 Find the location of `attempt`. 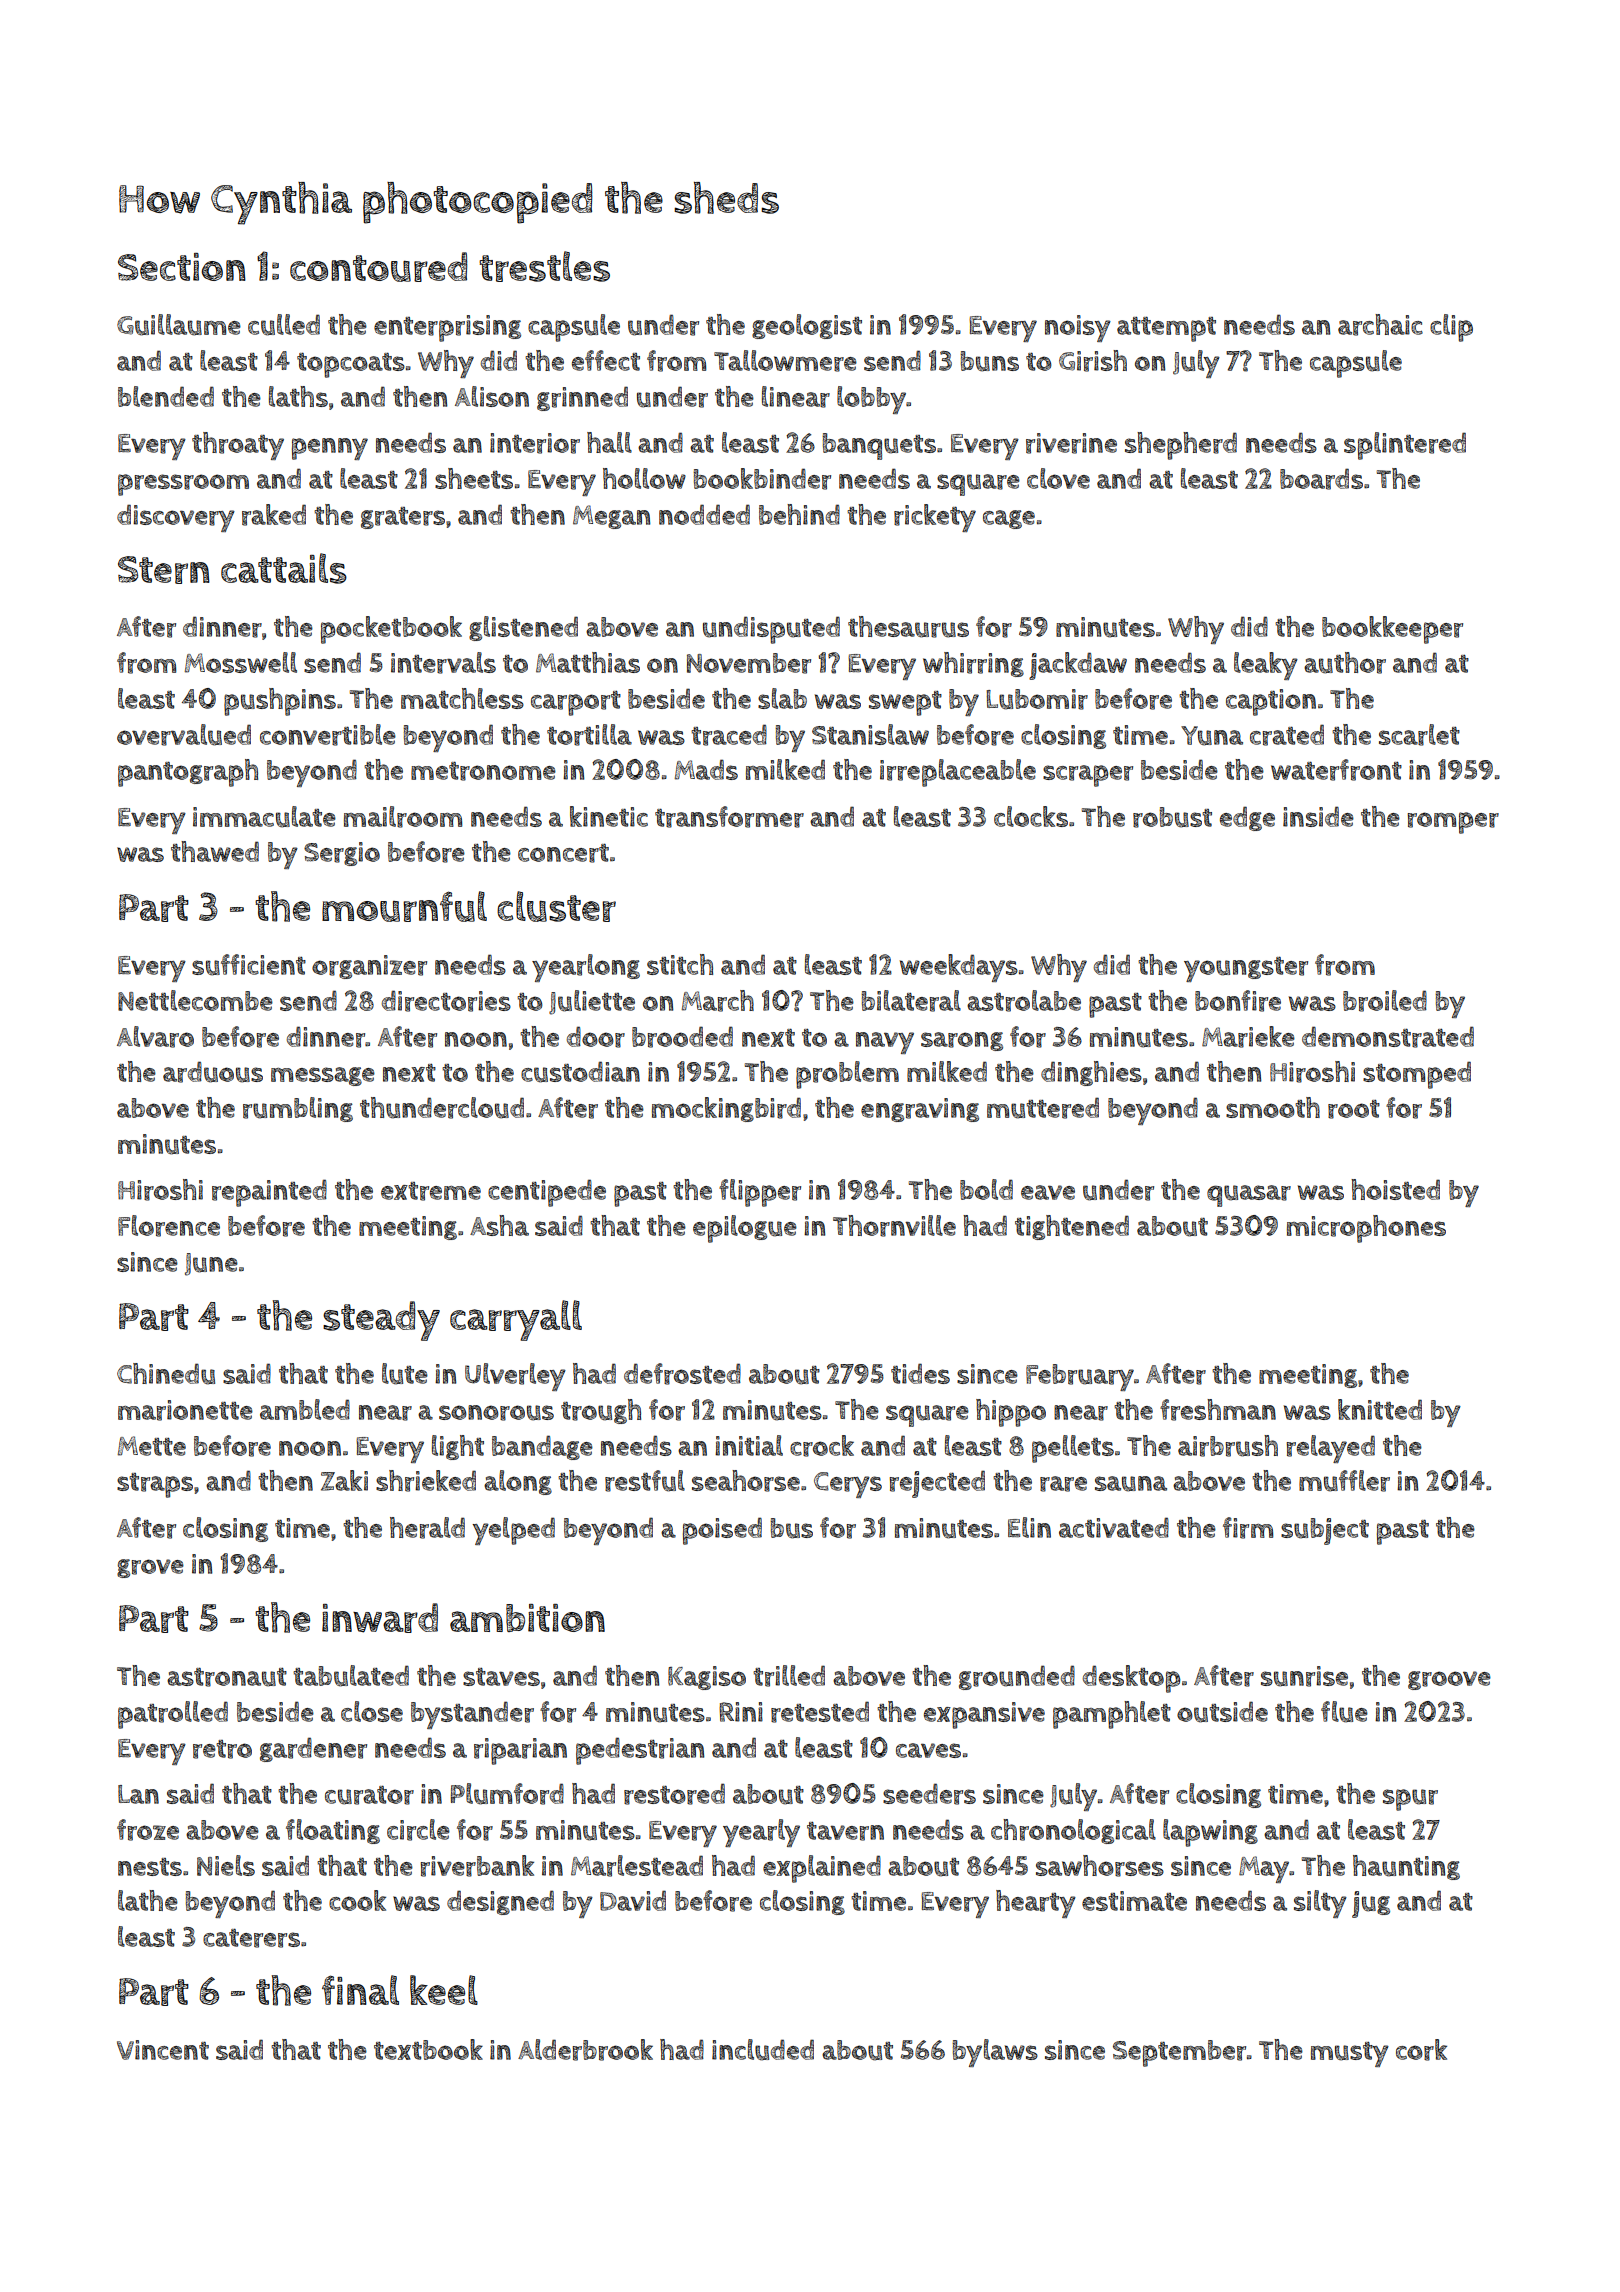

attempt is located at coordinates (1166, 329).
